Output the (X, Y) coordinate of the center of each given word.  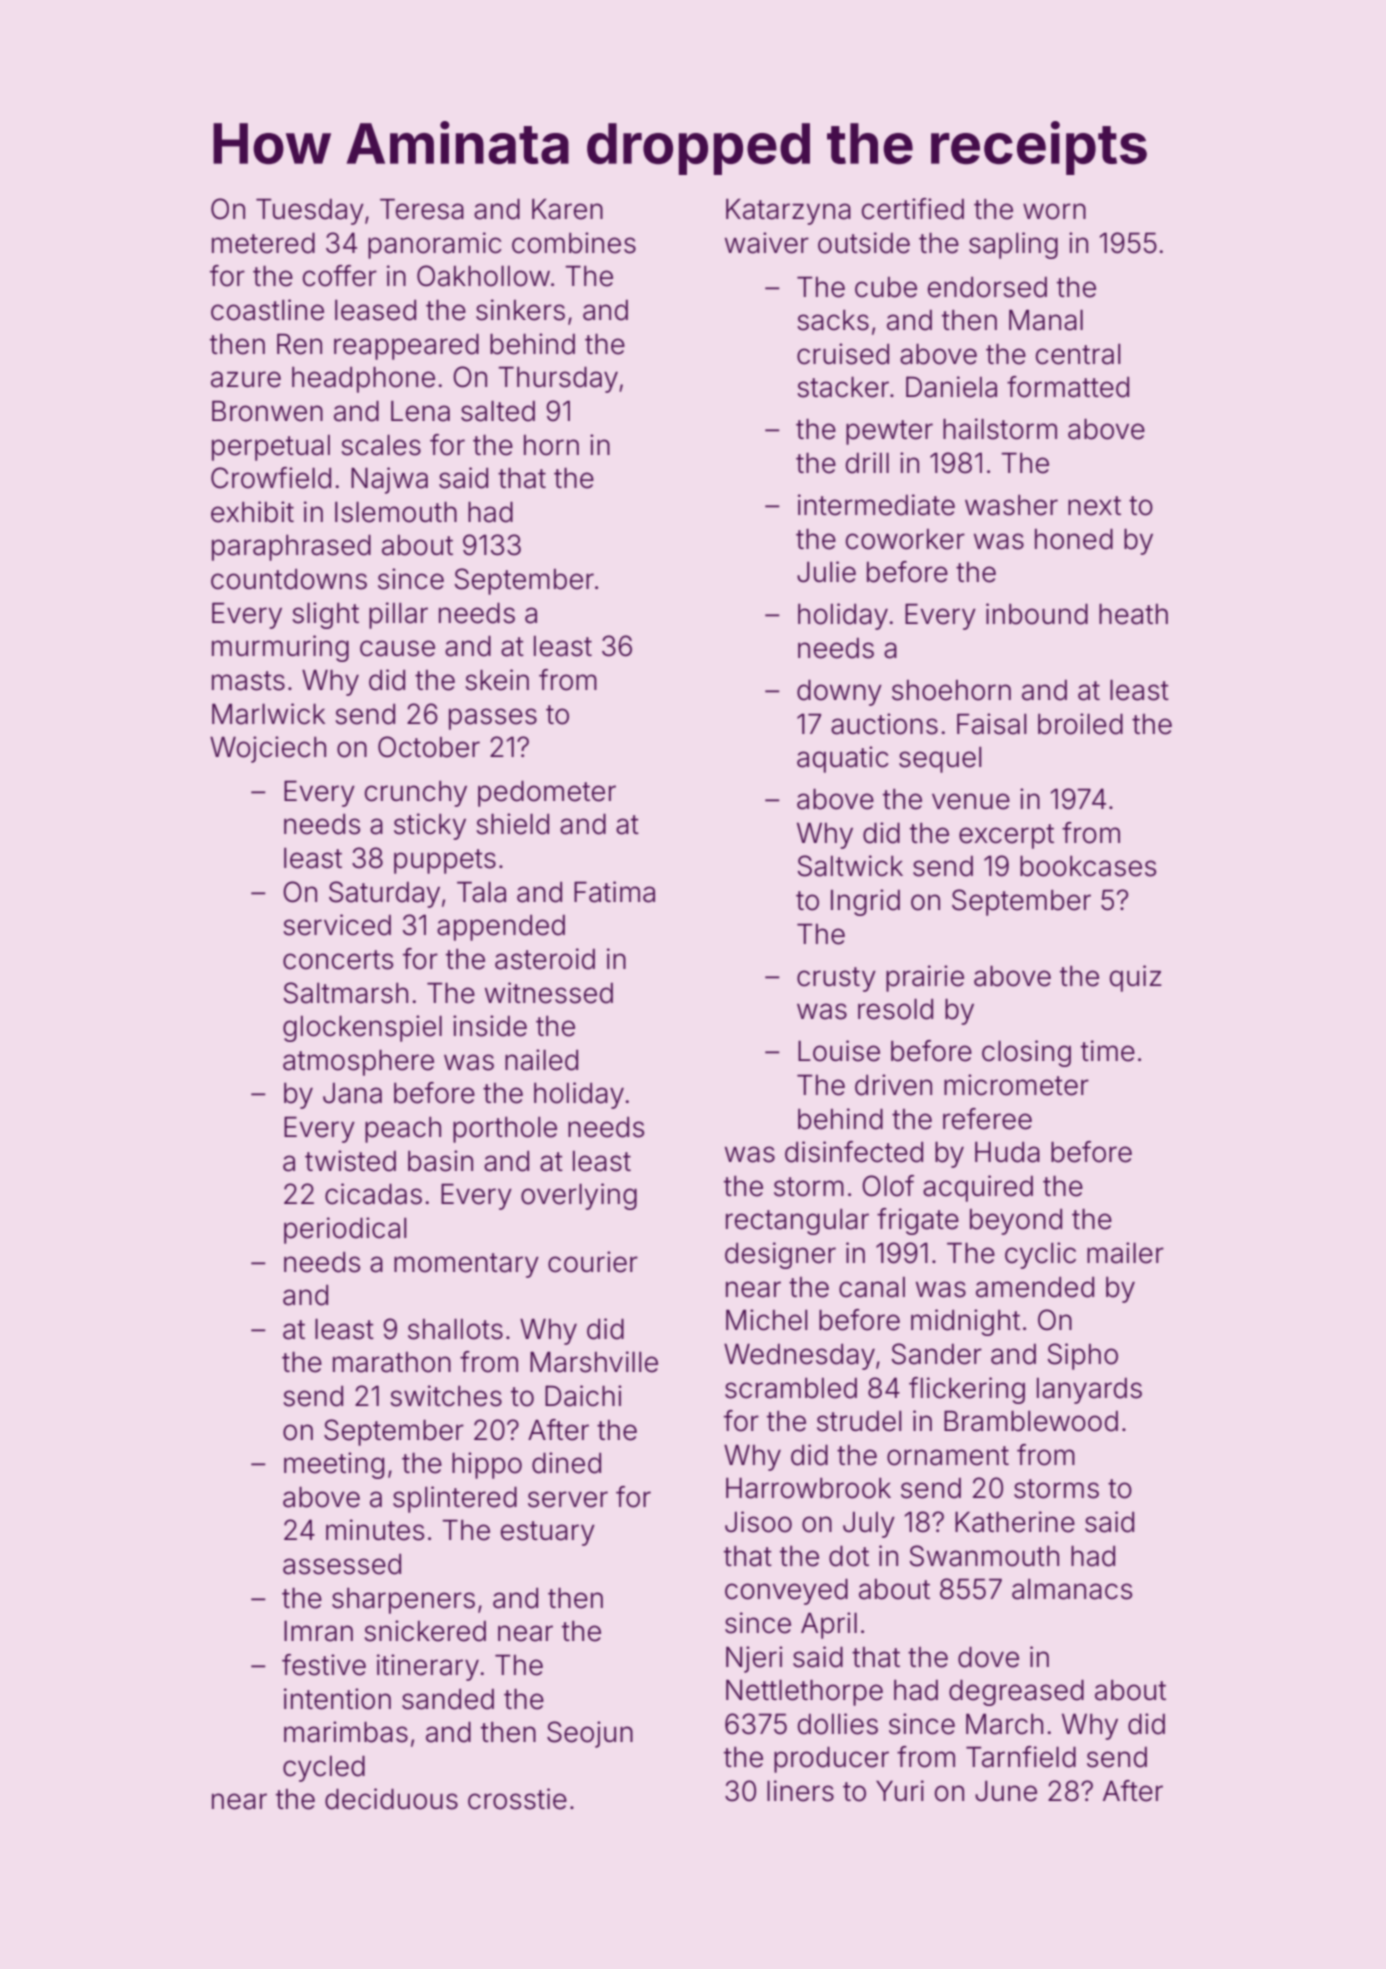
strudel (859, 1421)
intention (337, 1699)
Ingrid (865, 902)
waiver (767, 243)
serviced (337, 925)
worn (1054, 211)
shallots (455, 1329)
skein (497, 680)
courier (593, 1262)
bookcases (1088, 866)
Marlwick (268, 714)
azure (246, 379)
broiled (1080, 724)
